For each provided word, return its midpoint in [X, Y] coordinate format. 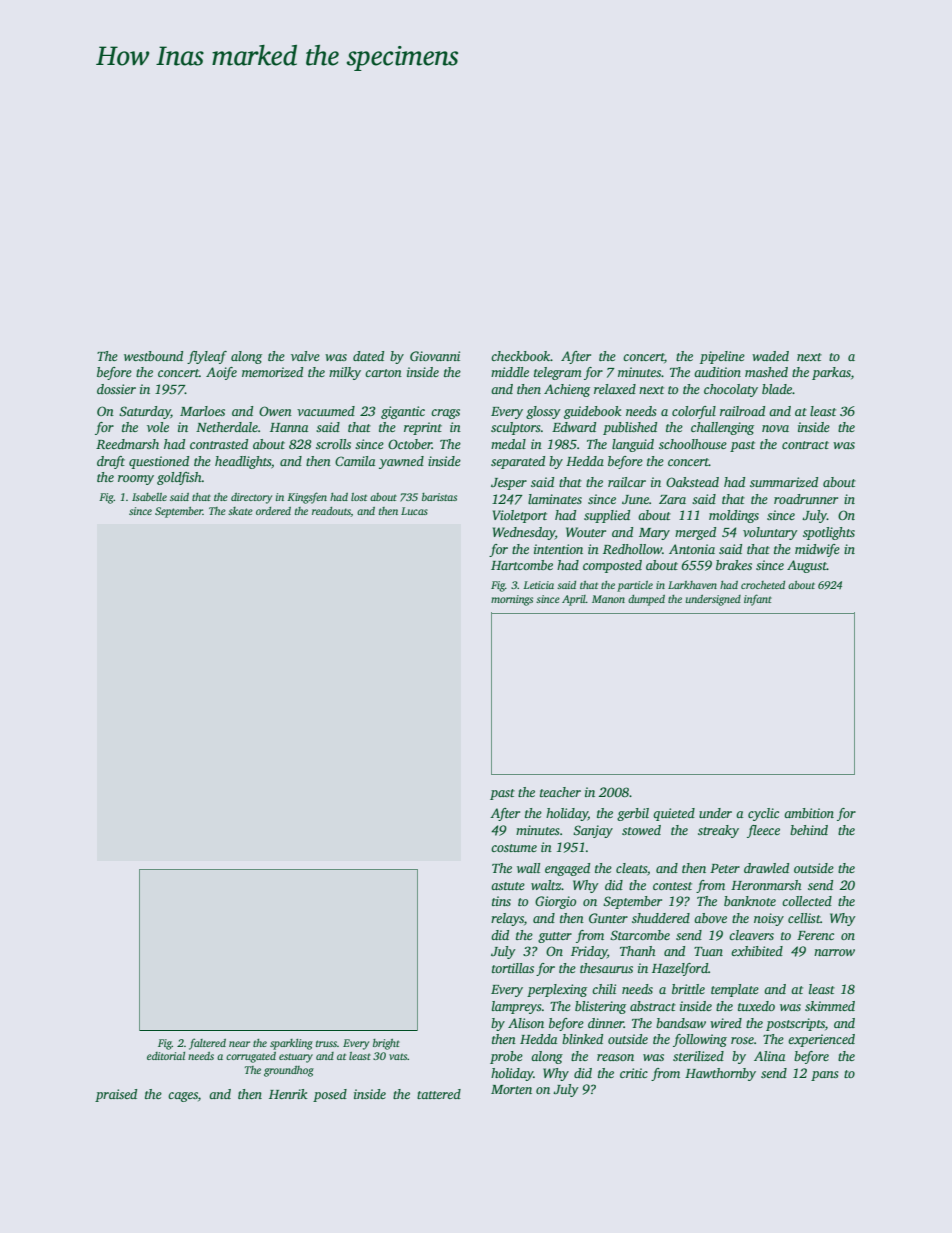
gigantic [403, 412]
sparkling [291, 1044]
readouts [331, 512]
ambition [809, 813]
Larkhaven [692, 585]
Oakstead [692, 482]
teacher [560, 792]
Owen [275, 411]
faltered [207, 1044]
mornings [512, 600]
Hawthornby [720, 1074]
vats [398, 1056]
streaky [718, 831]
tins [501, 901]
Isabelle [149, 497]
